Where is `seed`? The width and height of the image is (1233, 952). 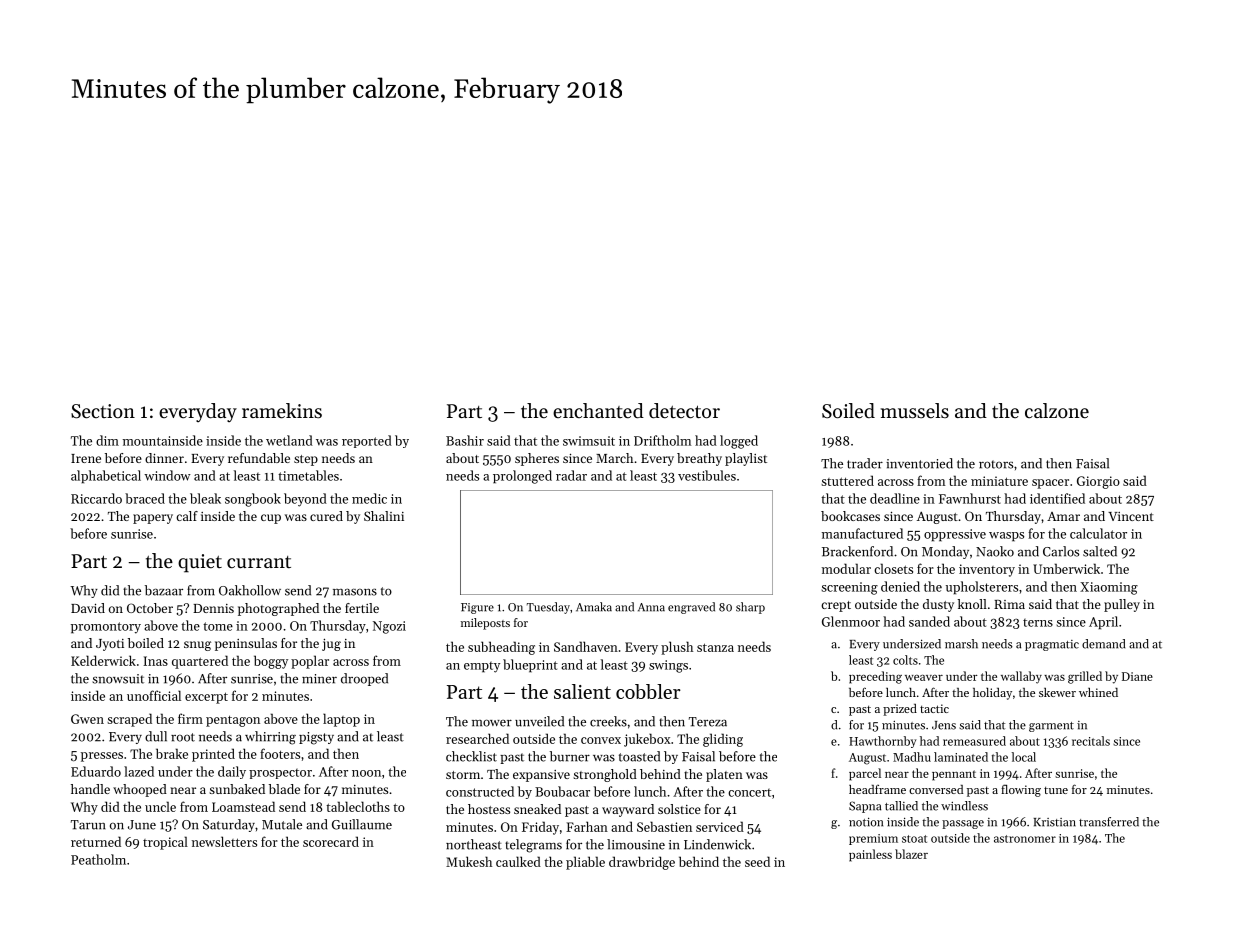
seed is located at coordinates (757, 861).
